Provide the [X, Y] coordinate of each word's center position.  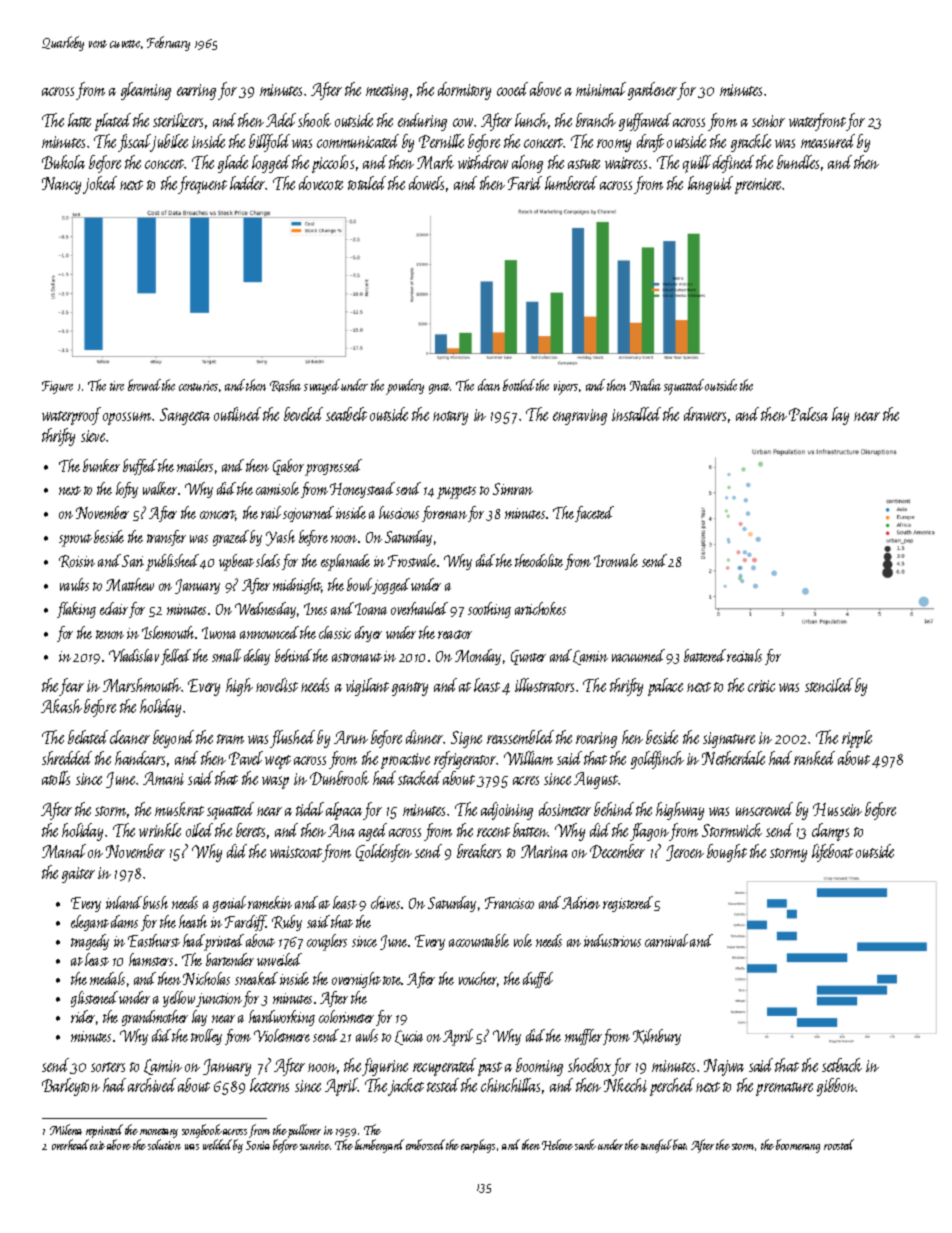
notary [450, 418]
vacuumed [638, 655]
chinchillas [510, 1085]
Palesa [808, 414]
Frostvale [412, 560]
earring [196, 92]
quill [697, 164]
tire [117, 386]
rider [83, 1016]
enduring [422, 122]
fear [72, 687]
